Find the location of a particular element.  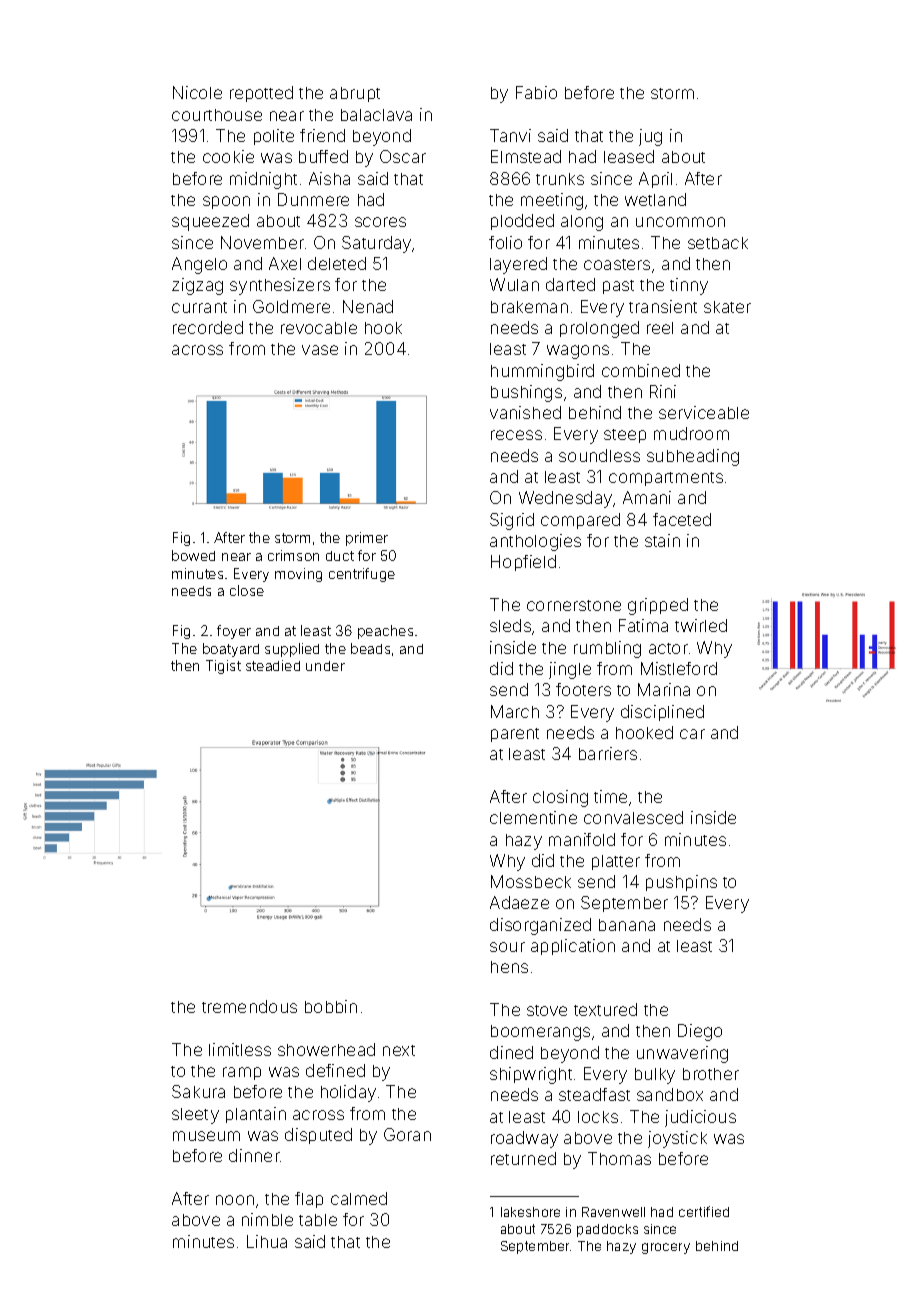

under is located at coordinates (325, 666).
